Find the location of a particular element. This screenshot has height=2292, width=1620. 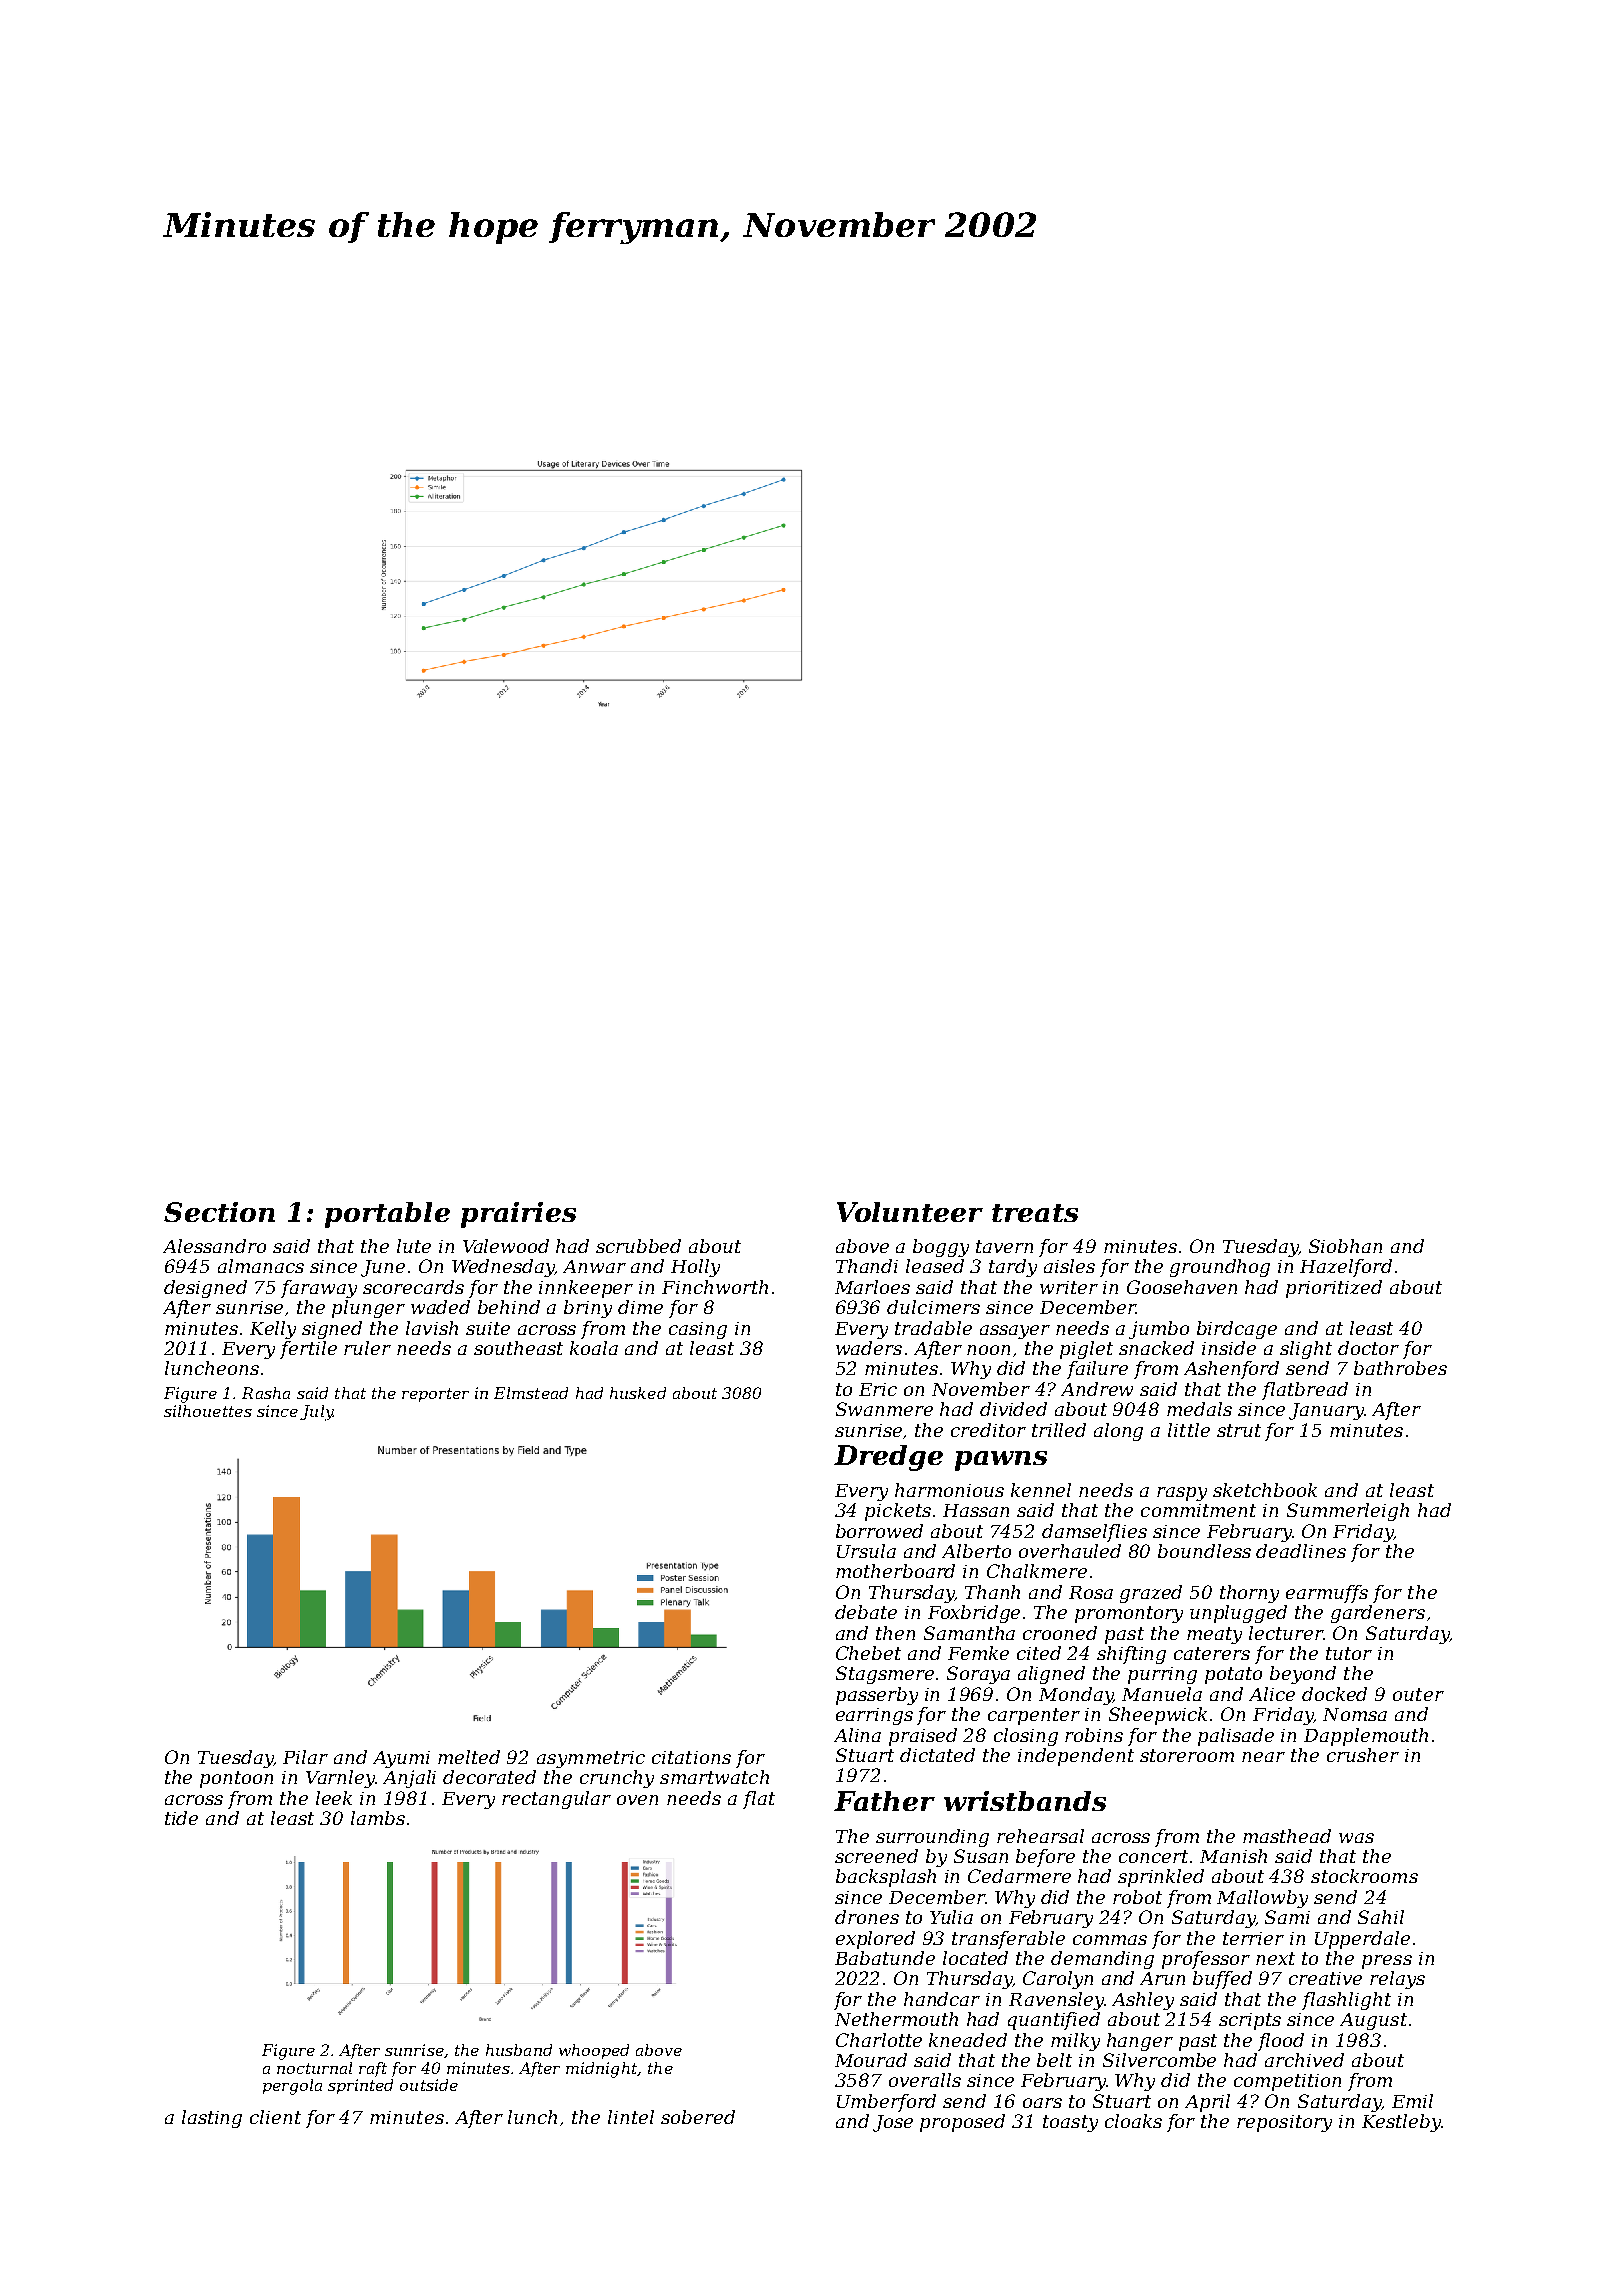

pontoon is located at coordinates (236, 1779).
